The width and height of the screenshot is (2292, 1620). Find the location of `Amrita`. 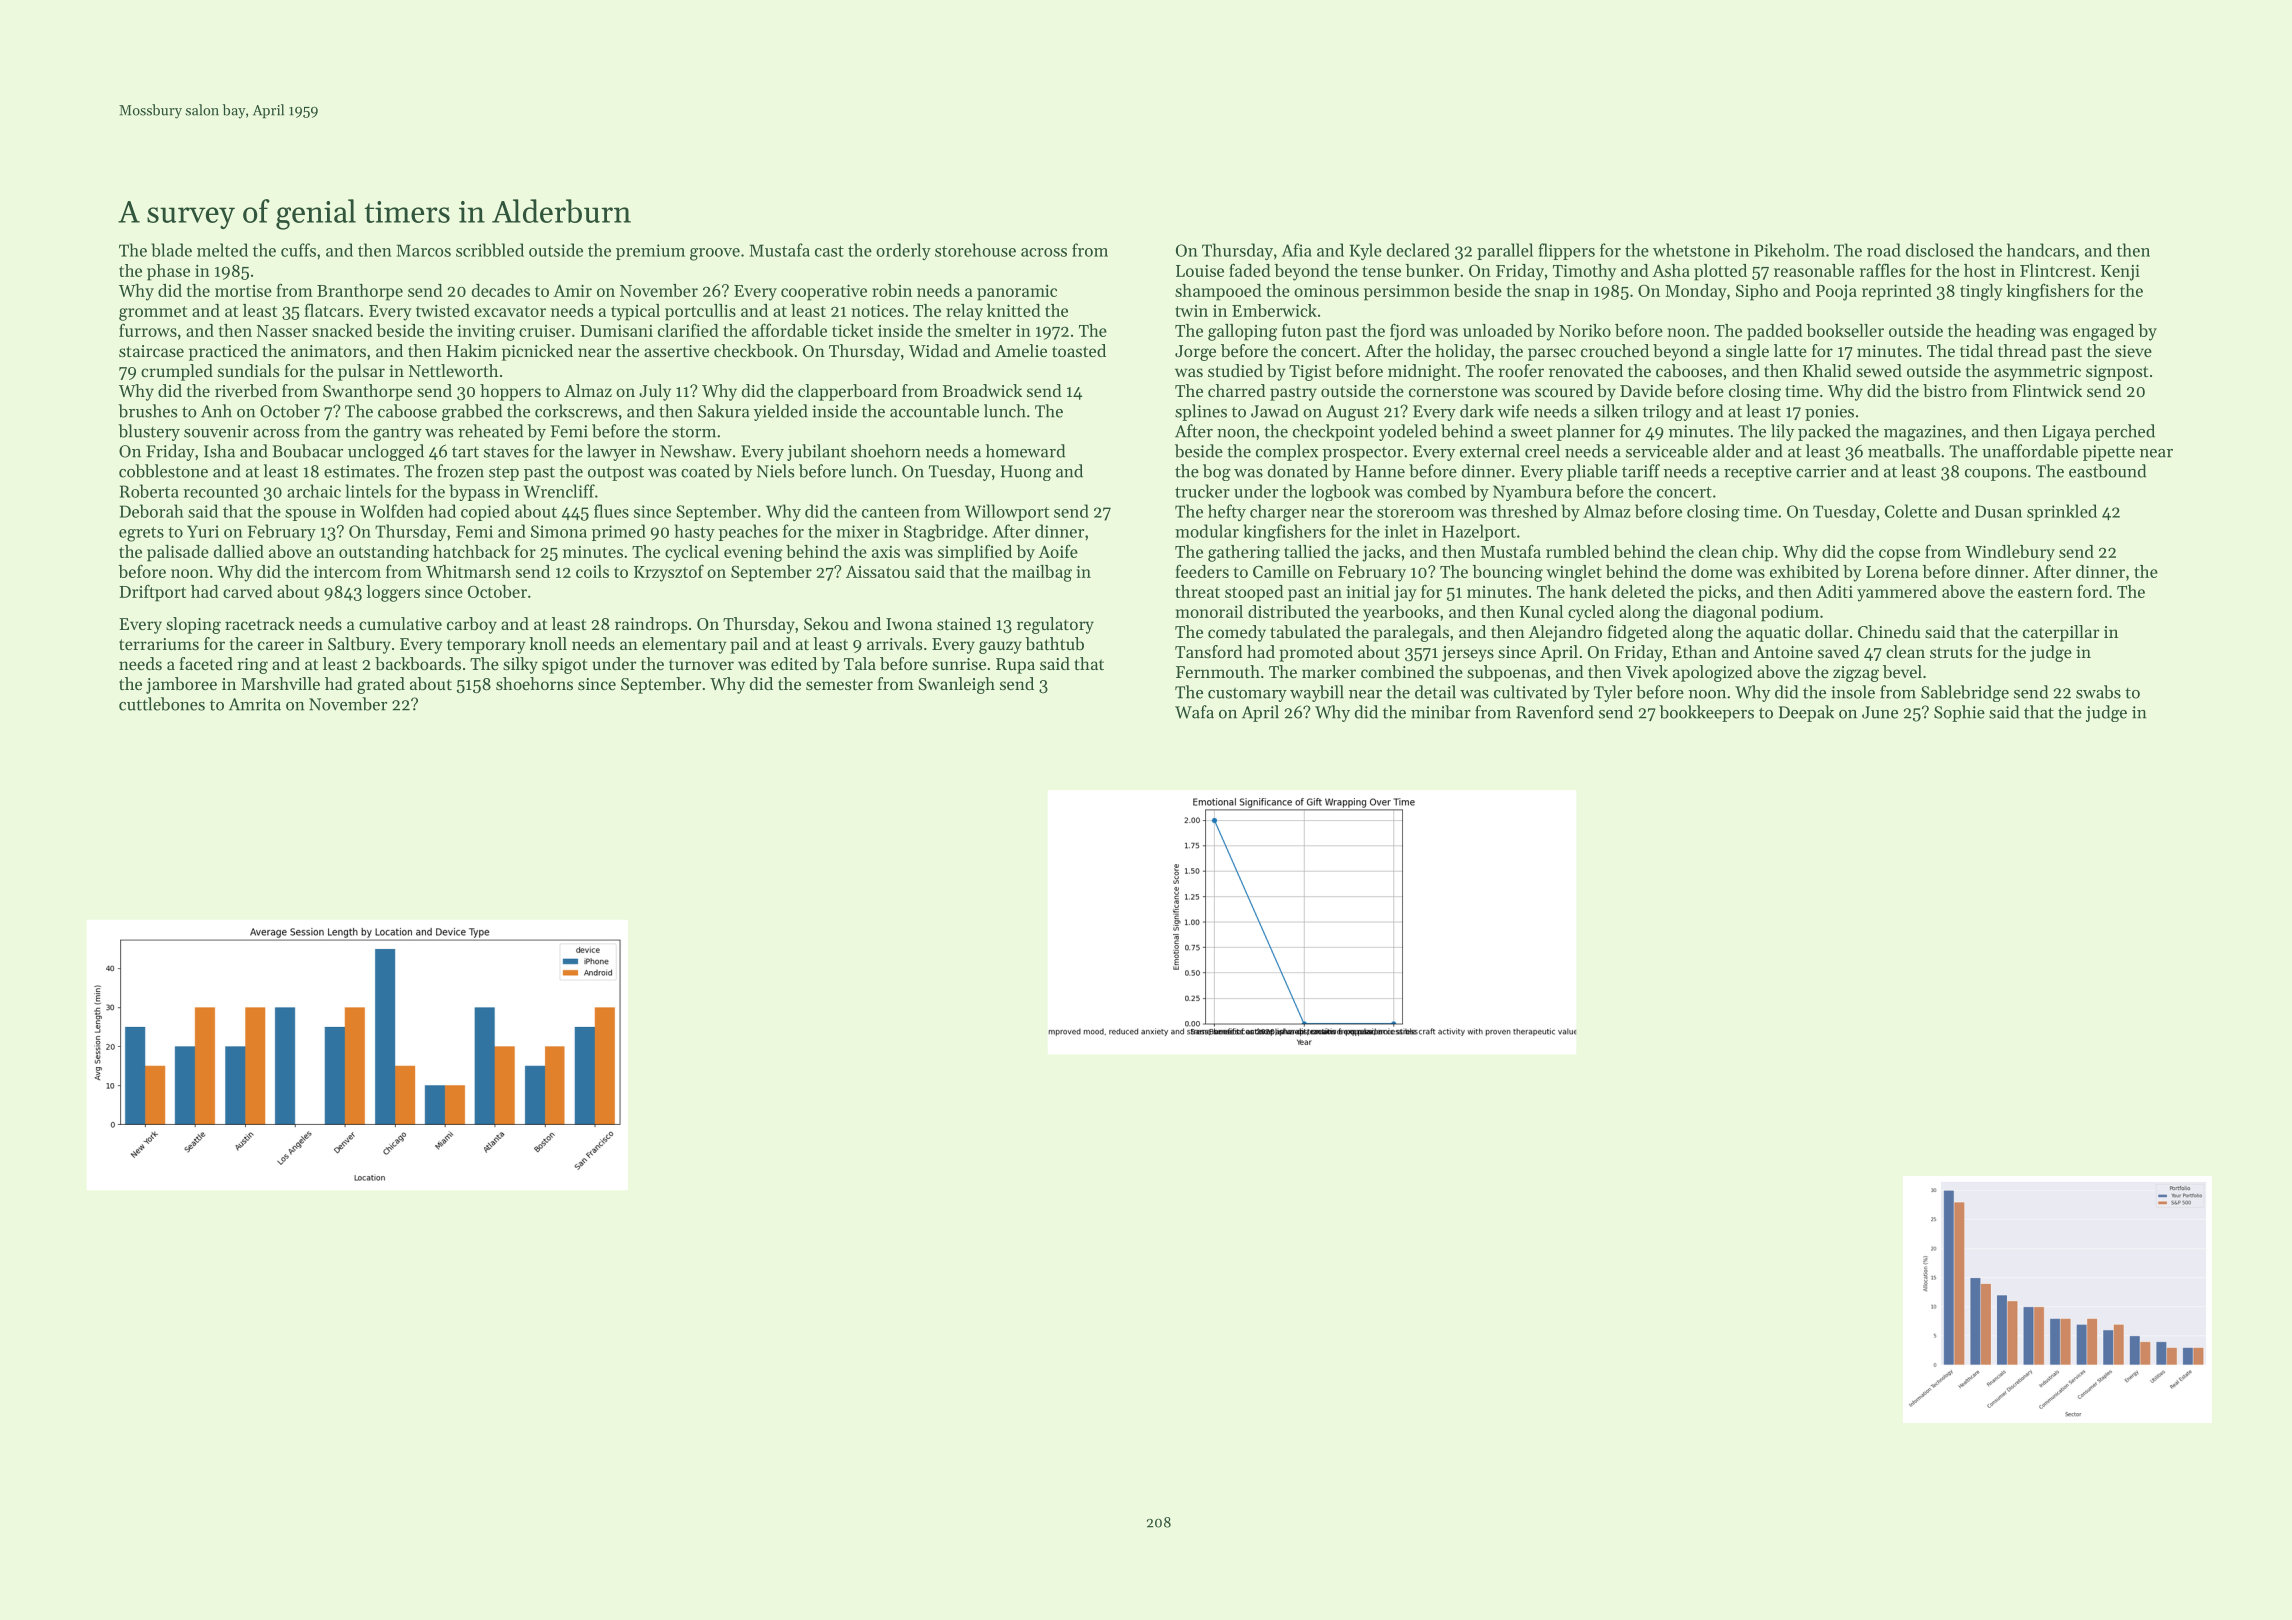

Amrita is located at coordinates (255, 704).
